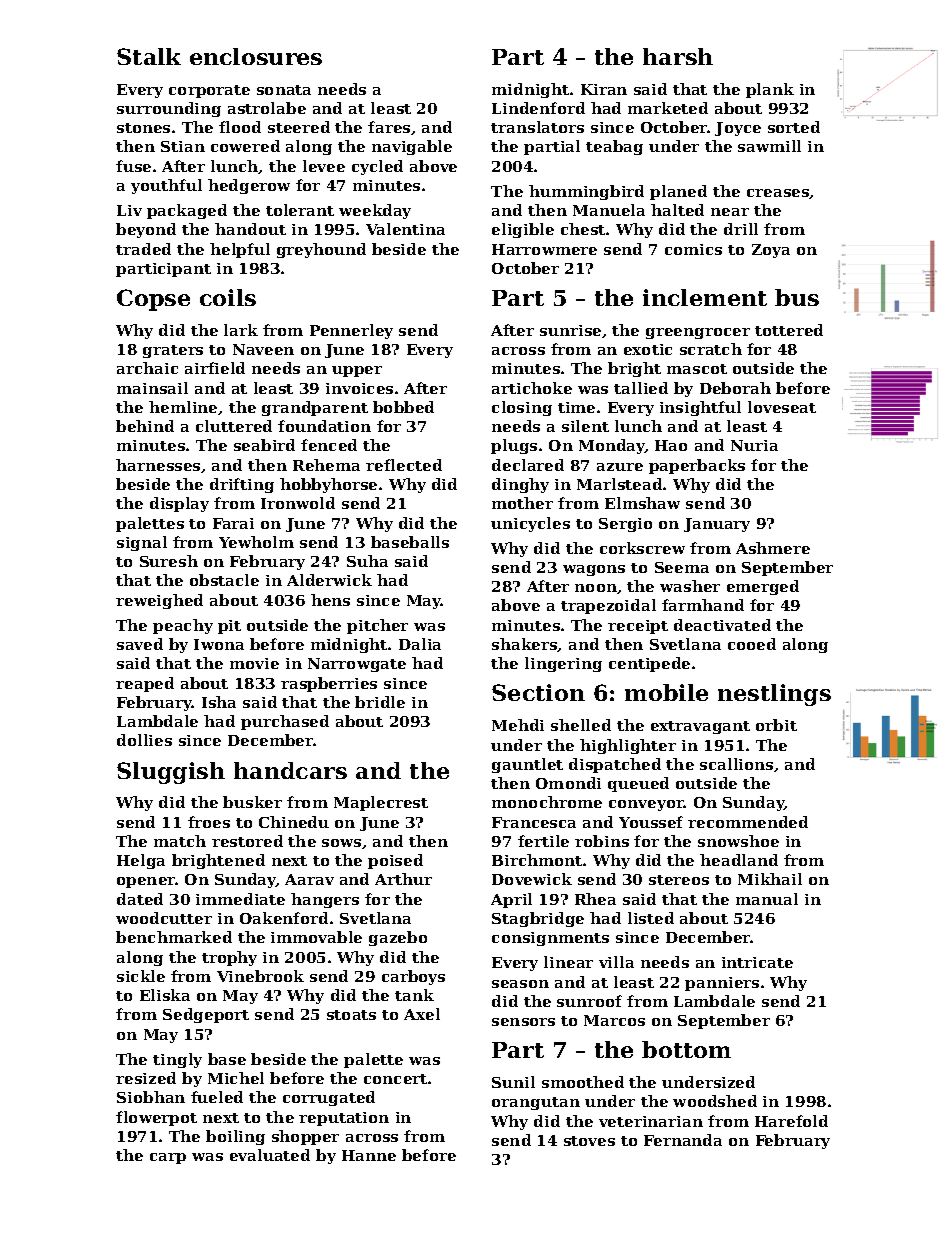 This page has height=1233, width=952. What do you see at coordinates (270, 1155) in the page?
I see `evaluated` at bounding box center [270, 1155].
